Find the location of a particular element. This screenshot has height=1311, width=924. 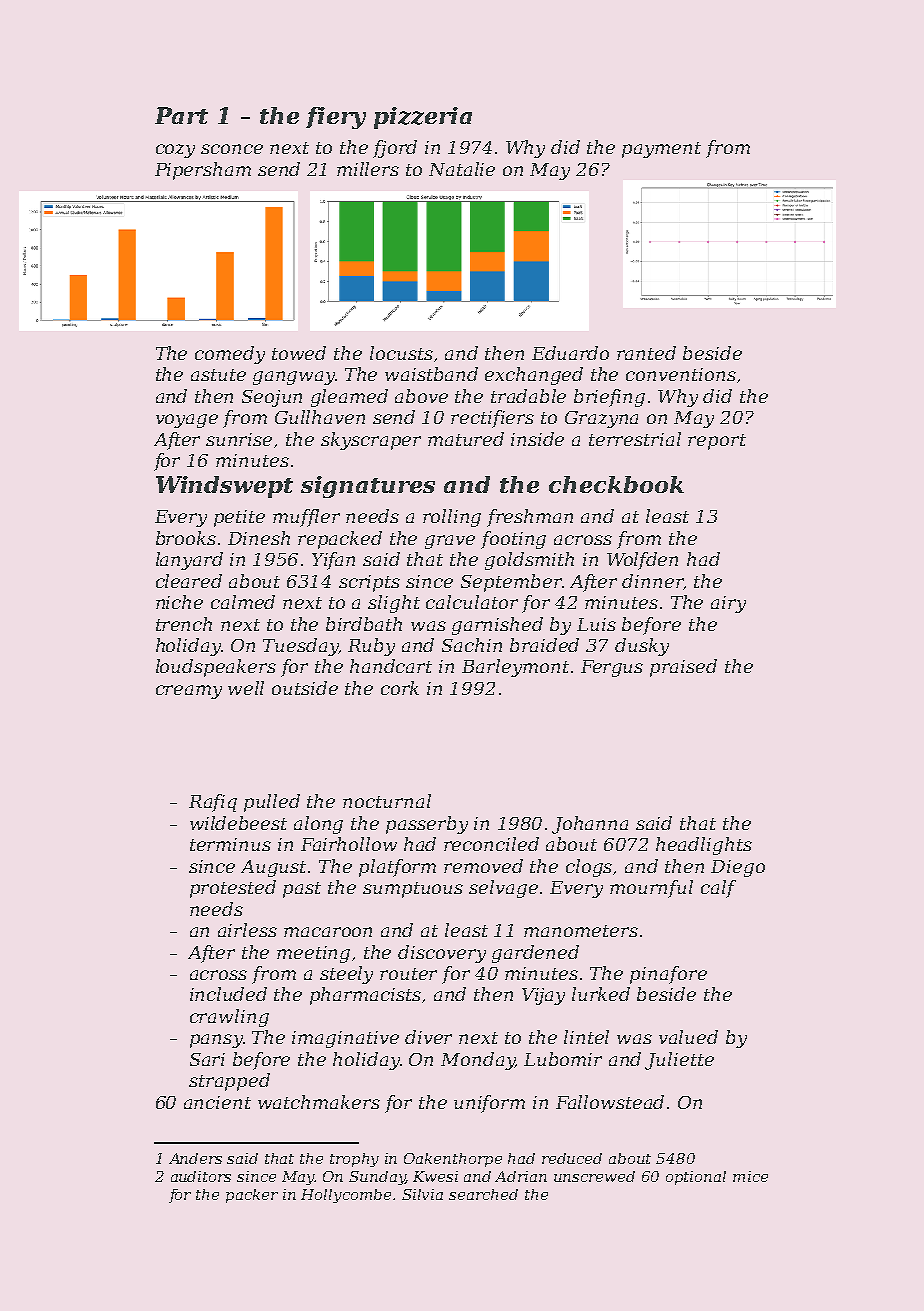

packer is located at coordinates (252, 1196).
